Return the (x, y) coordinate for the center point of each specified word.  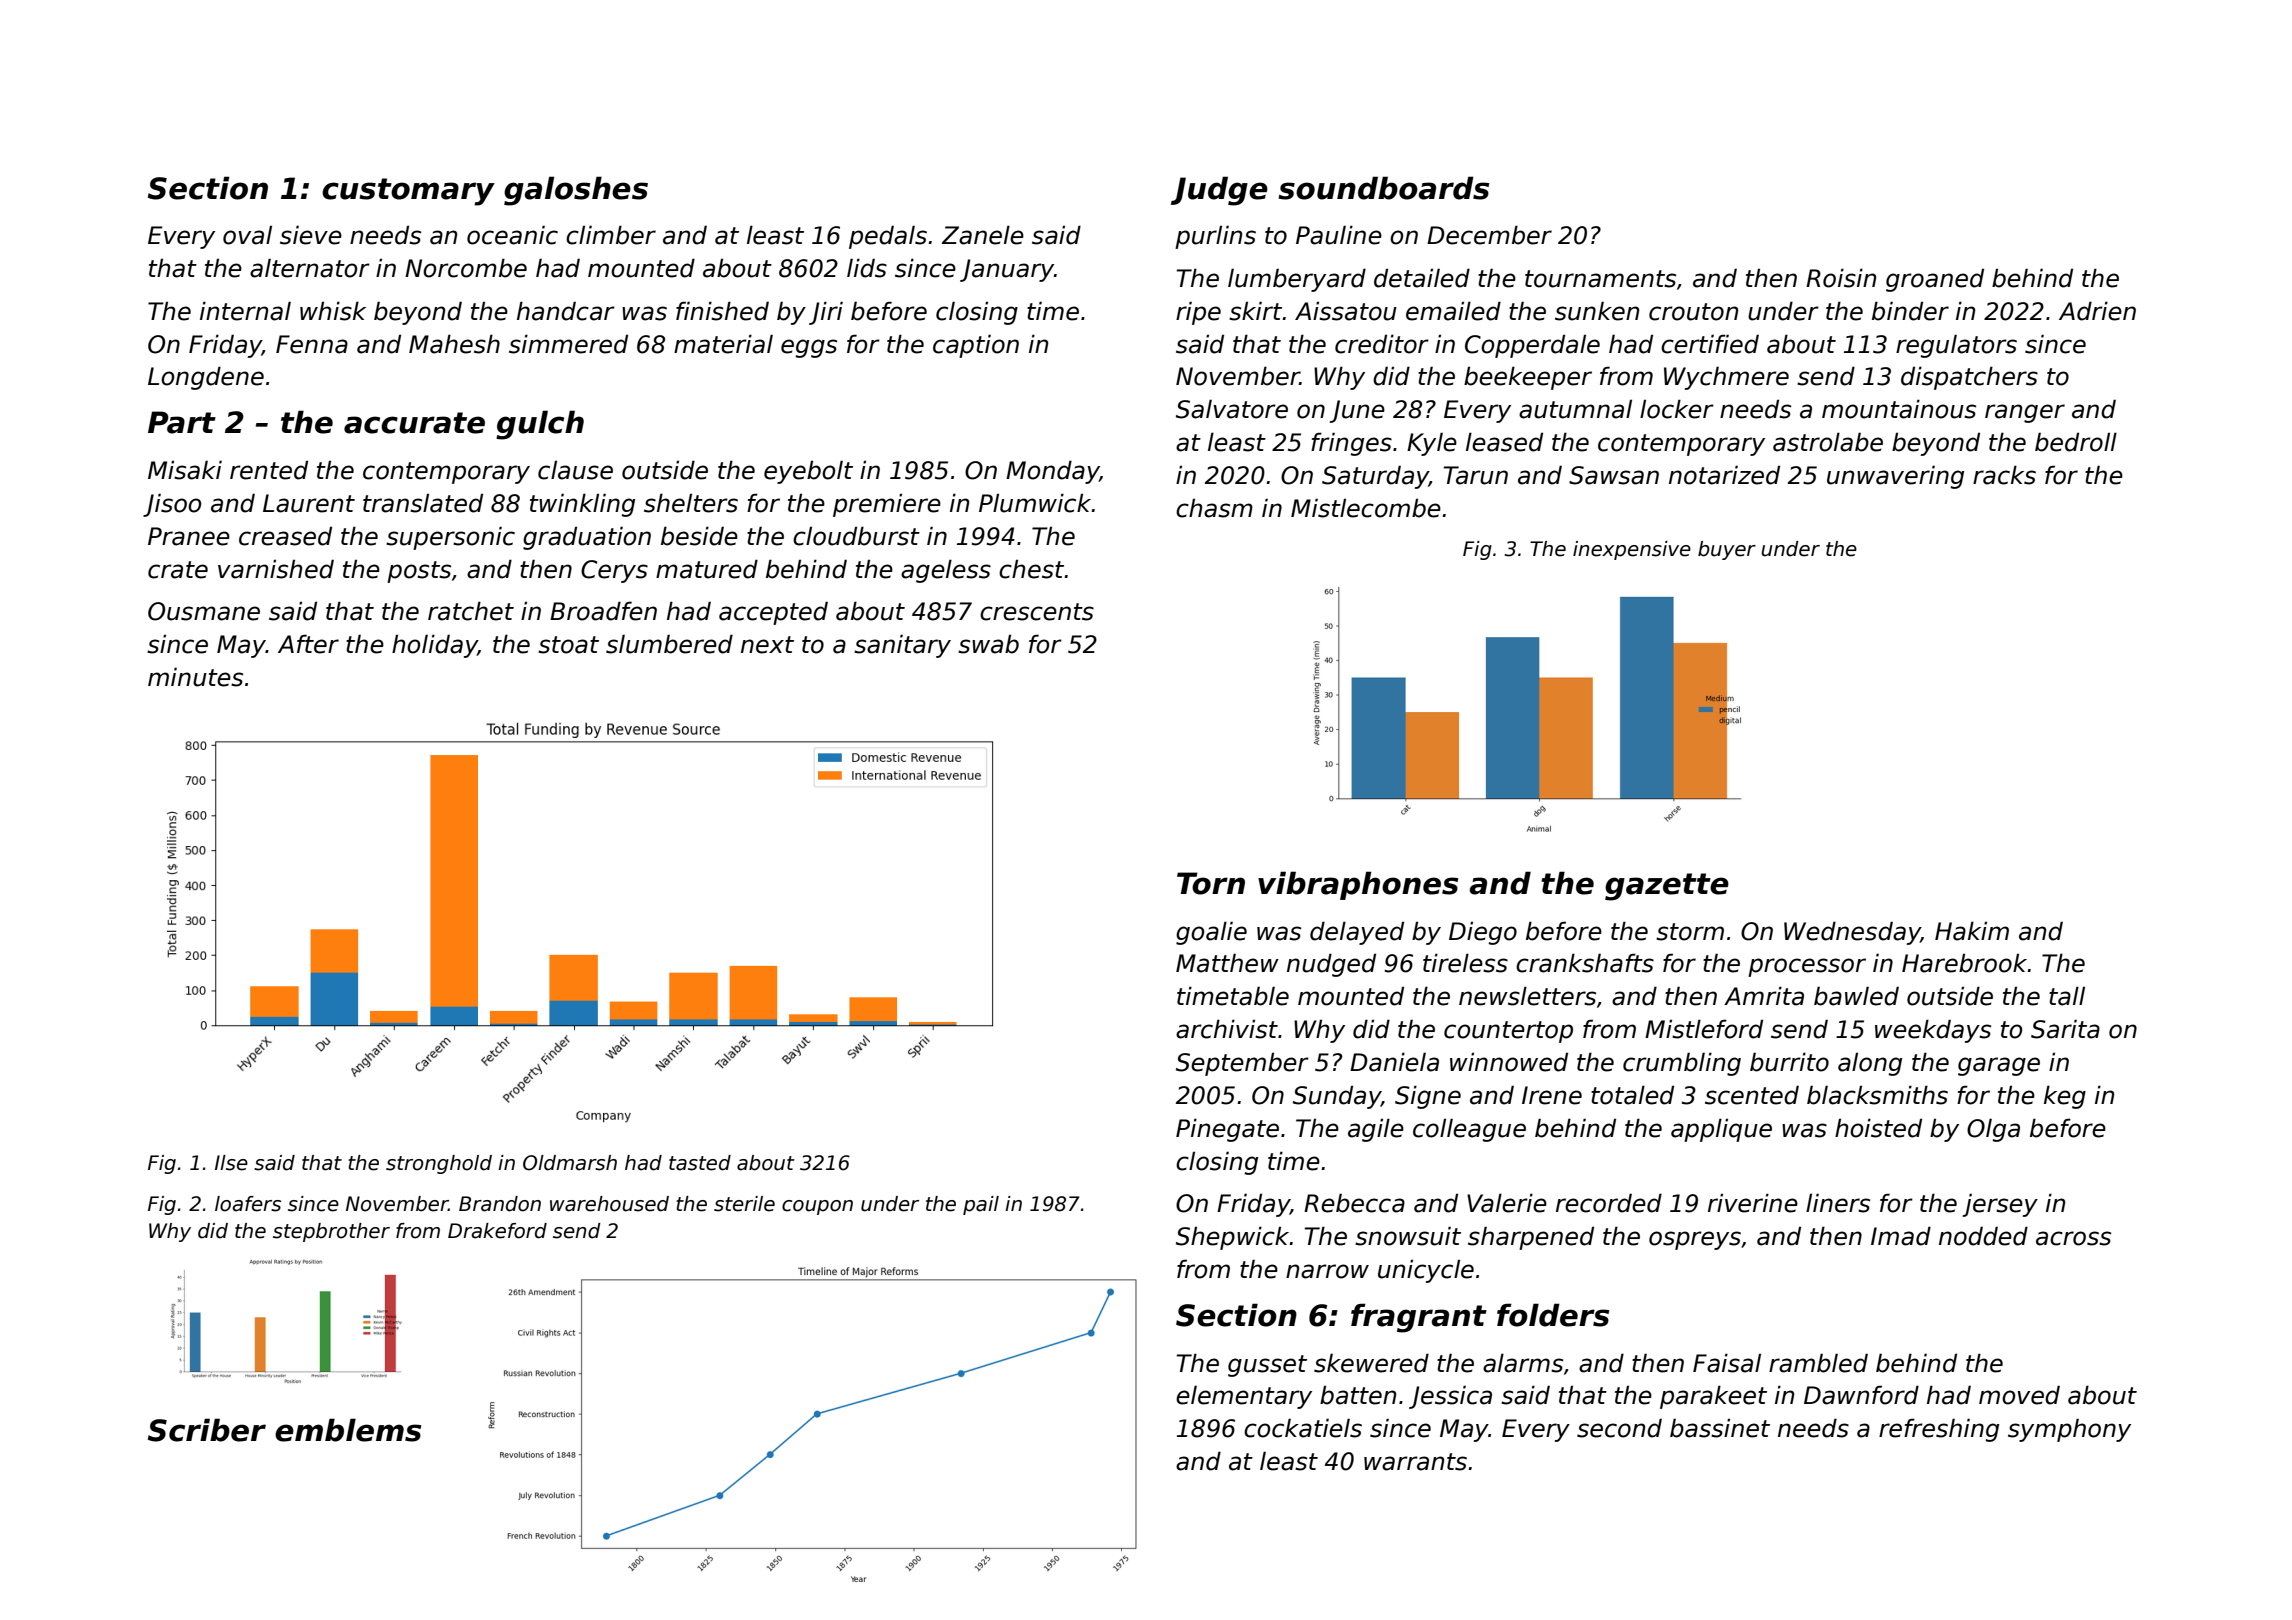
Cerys (614, 571)
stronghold (439, 1164)
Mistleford (1704, 1029)
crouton (1693, 312)
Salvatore (1232, 409)
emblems (348, 1430)
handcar (566, 311)
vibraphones (1358, 885)
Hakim (1972, 931)
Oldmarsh (570, 1163)
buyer (1727, 550)
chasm (1214, 508)
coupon (817, 1207)
